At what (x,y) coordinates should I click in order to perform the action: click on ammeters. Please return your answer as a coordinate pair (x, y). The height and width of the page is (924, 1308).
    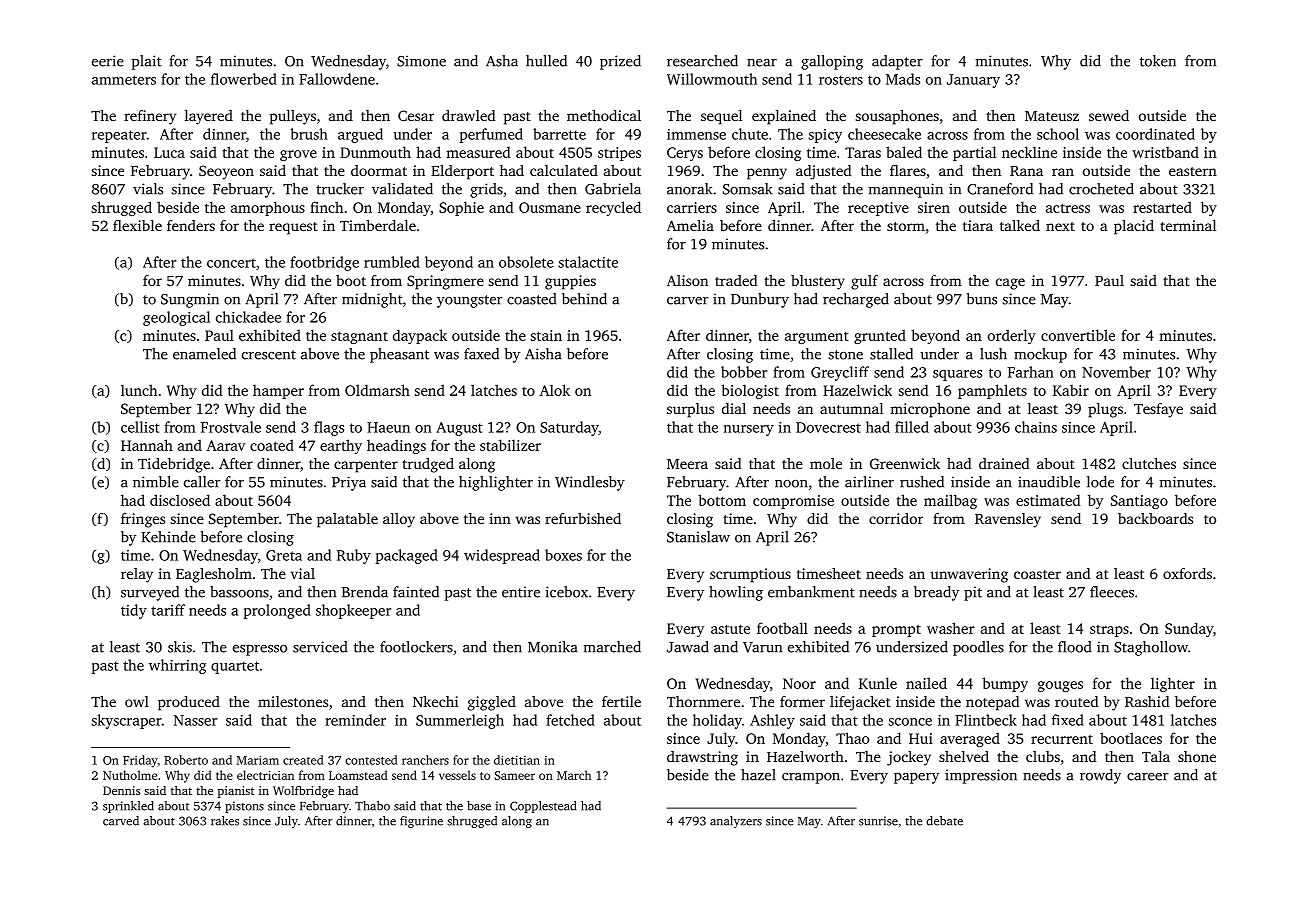
    Looking at the image, I should click on (124, 80).
